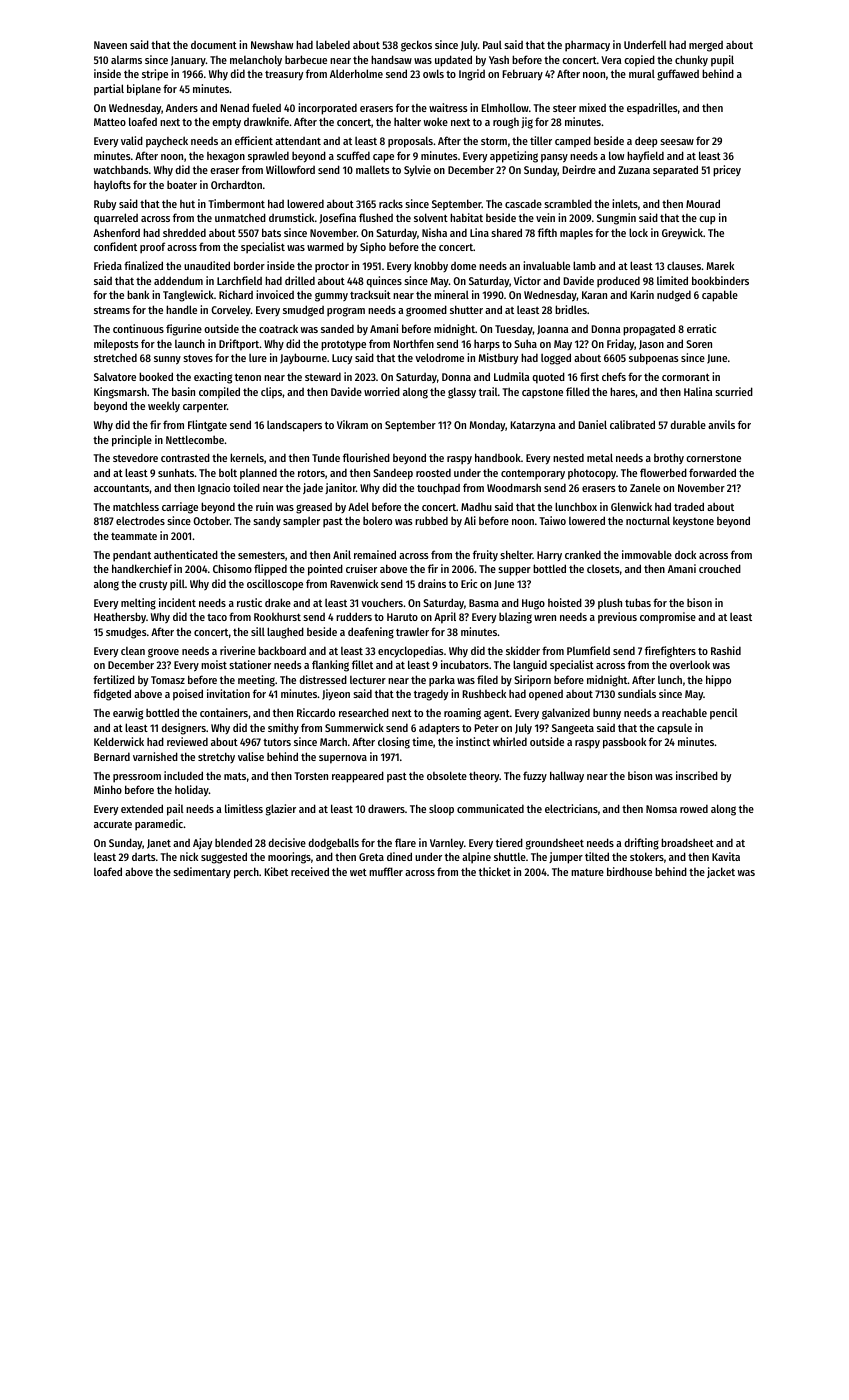 The image size is (849, 1400). What do you see at coordinates (358, 506) in the screenshot?
I see `Adel` at bounding box center [358, 506].
